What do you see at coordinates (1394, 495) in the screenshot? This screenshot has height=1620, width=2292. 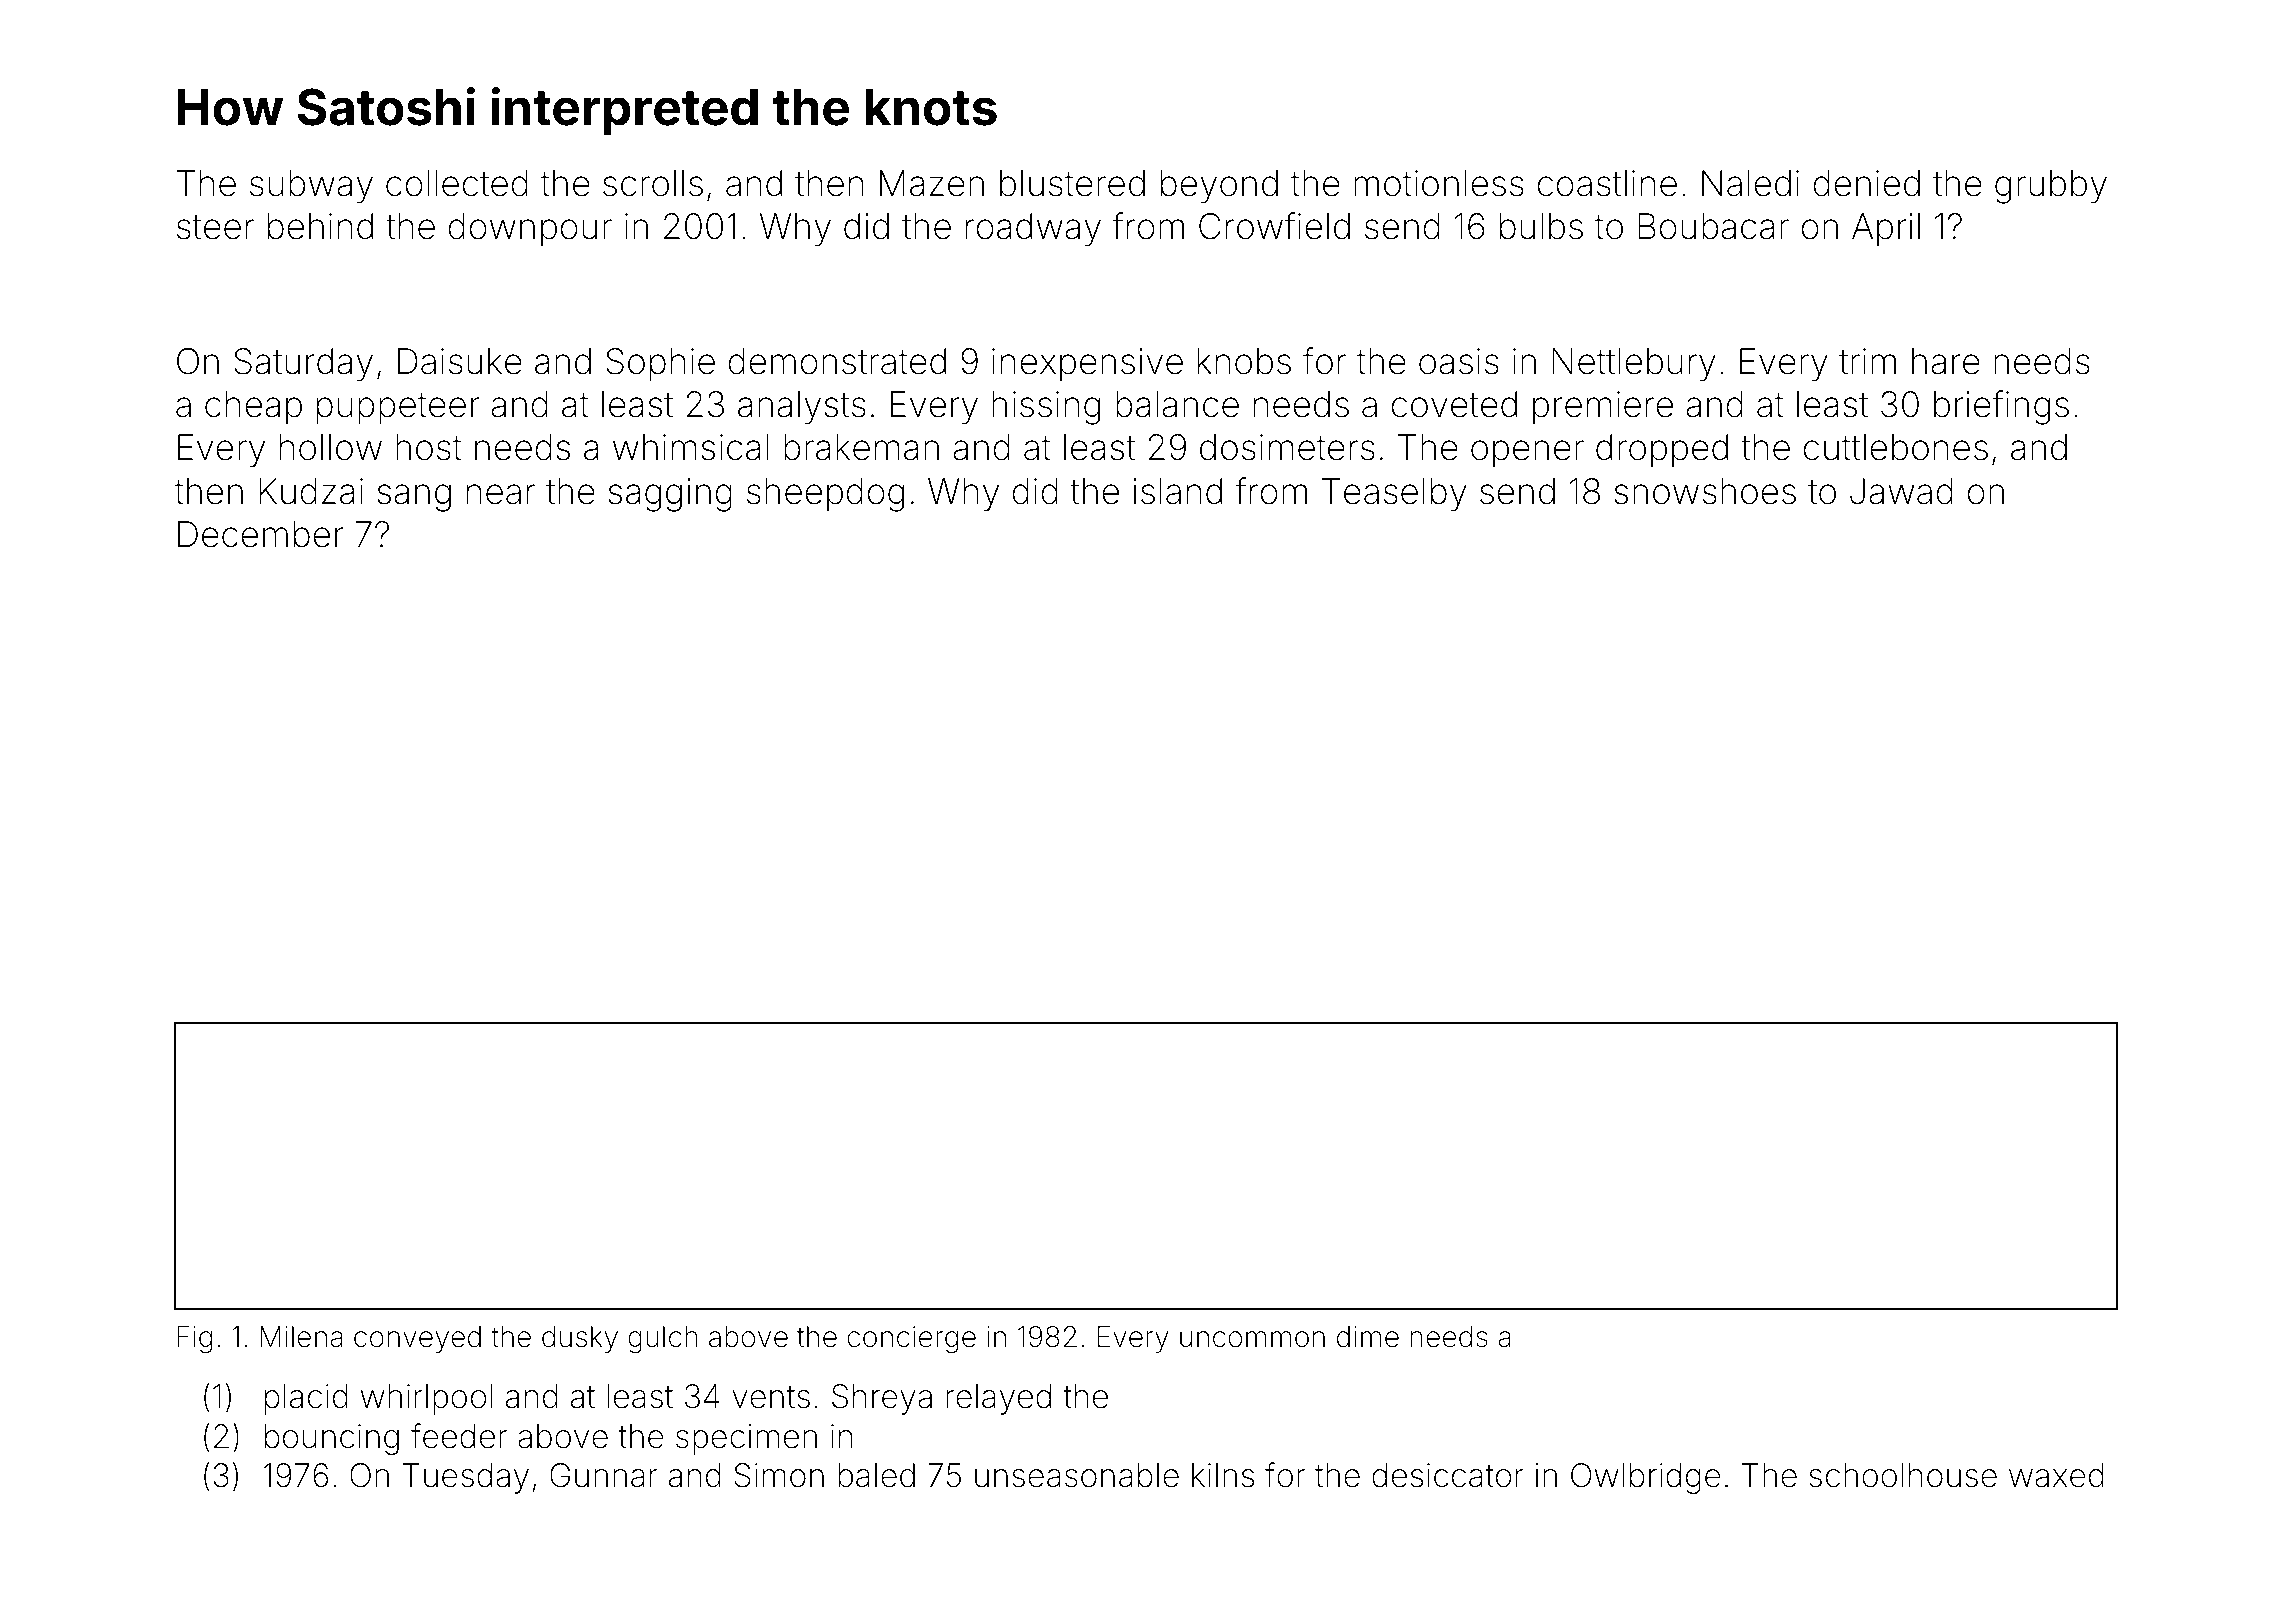 I see `Teaselby` at bounding box center [1394, 495].
